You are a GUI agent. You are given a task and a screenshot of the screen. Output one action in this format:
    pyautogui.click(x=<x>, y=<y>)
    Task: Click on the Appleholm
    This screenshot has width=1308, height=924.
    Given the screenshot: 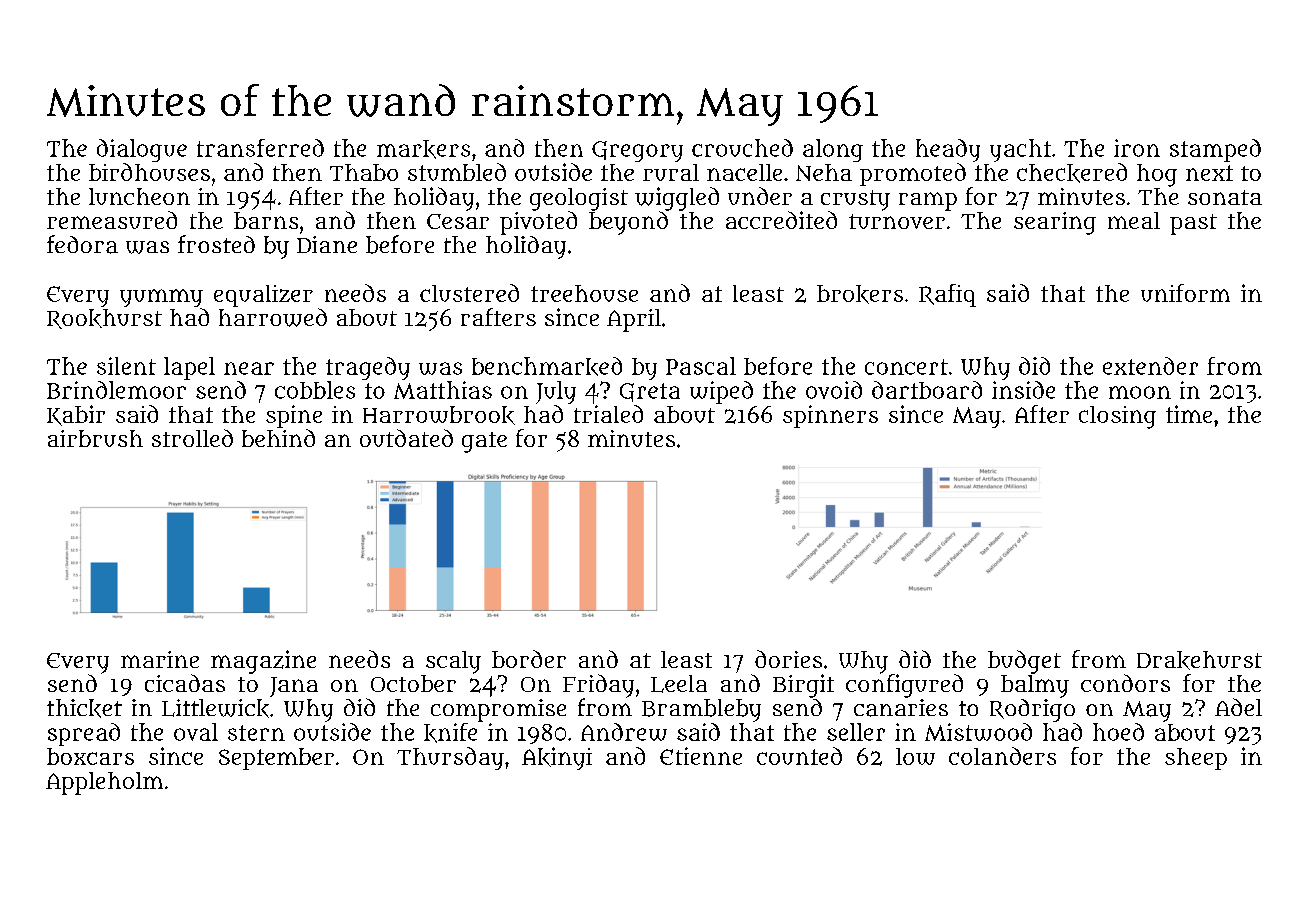 What is the action you would take?
    pyautogui.click(x=104, y=783)
